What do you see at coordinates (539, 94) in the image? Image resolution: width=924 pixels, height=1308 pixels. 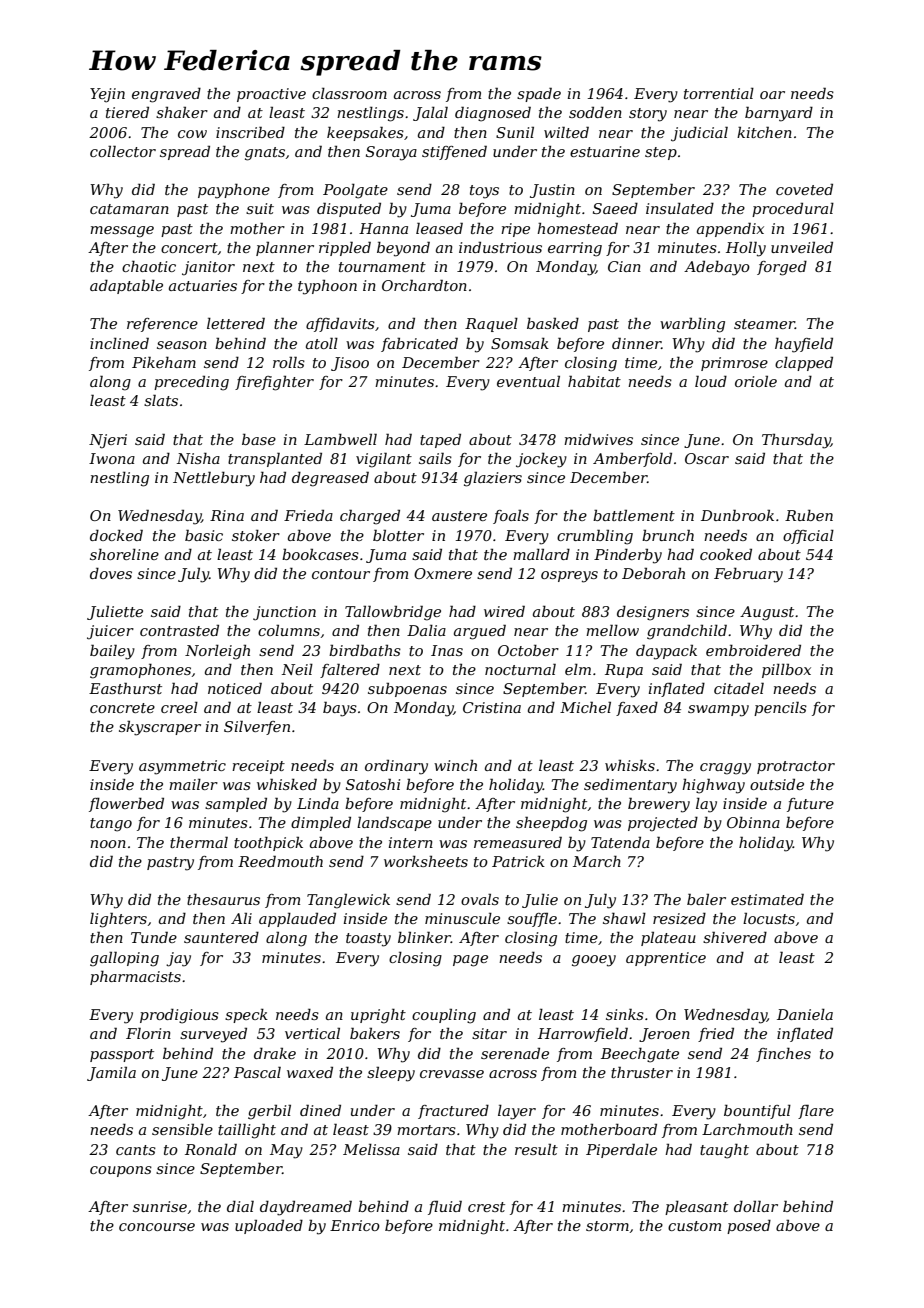 I see `spade` at bounding box center [539, 94].
